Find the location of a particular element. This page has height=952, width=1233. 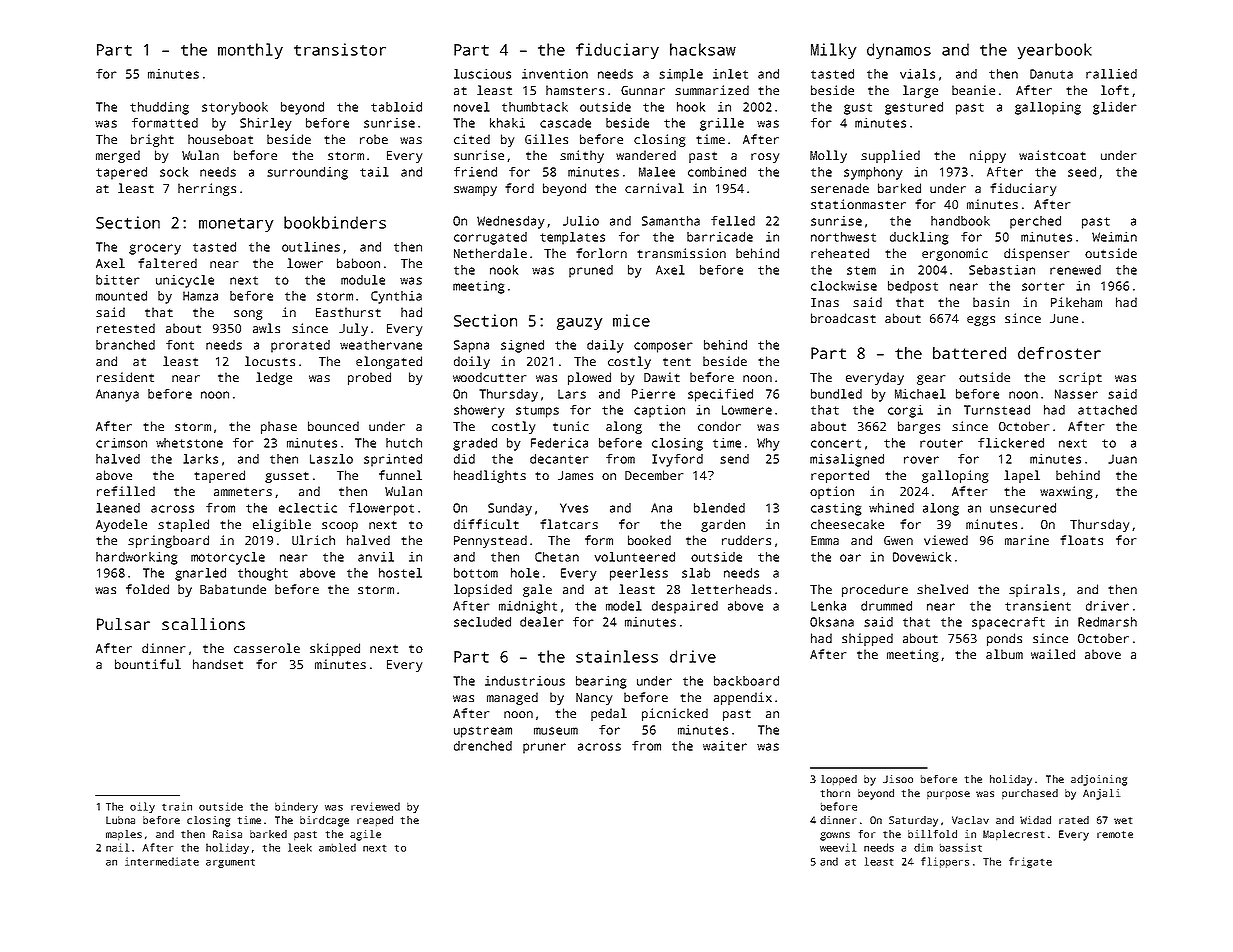

bounced is located at coordinates (333, 426).
